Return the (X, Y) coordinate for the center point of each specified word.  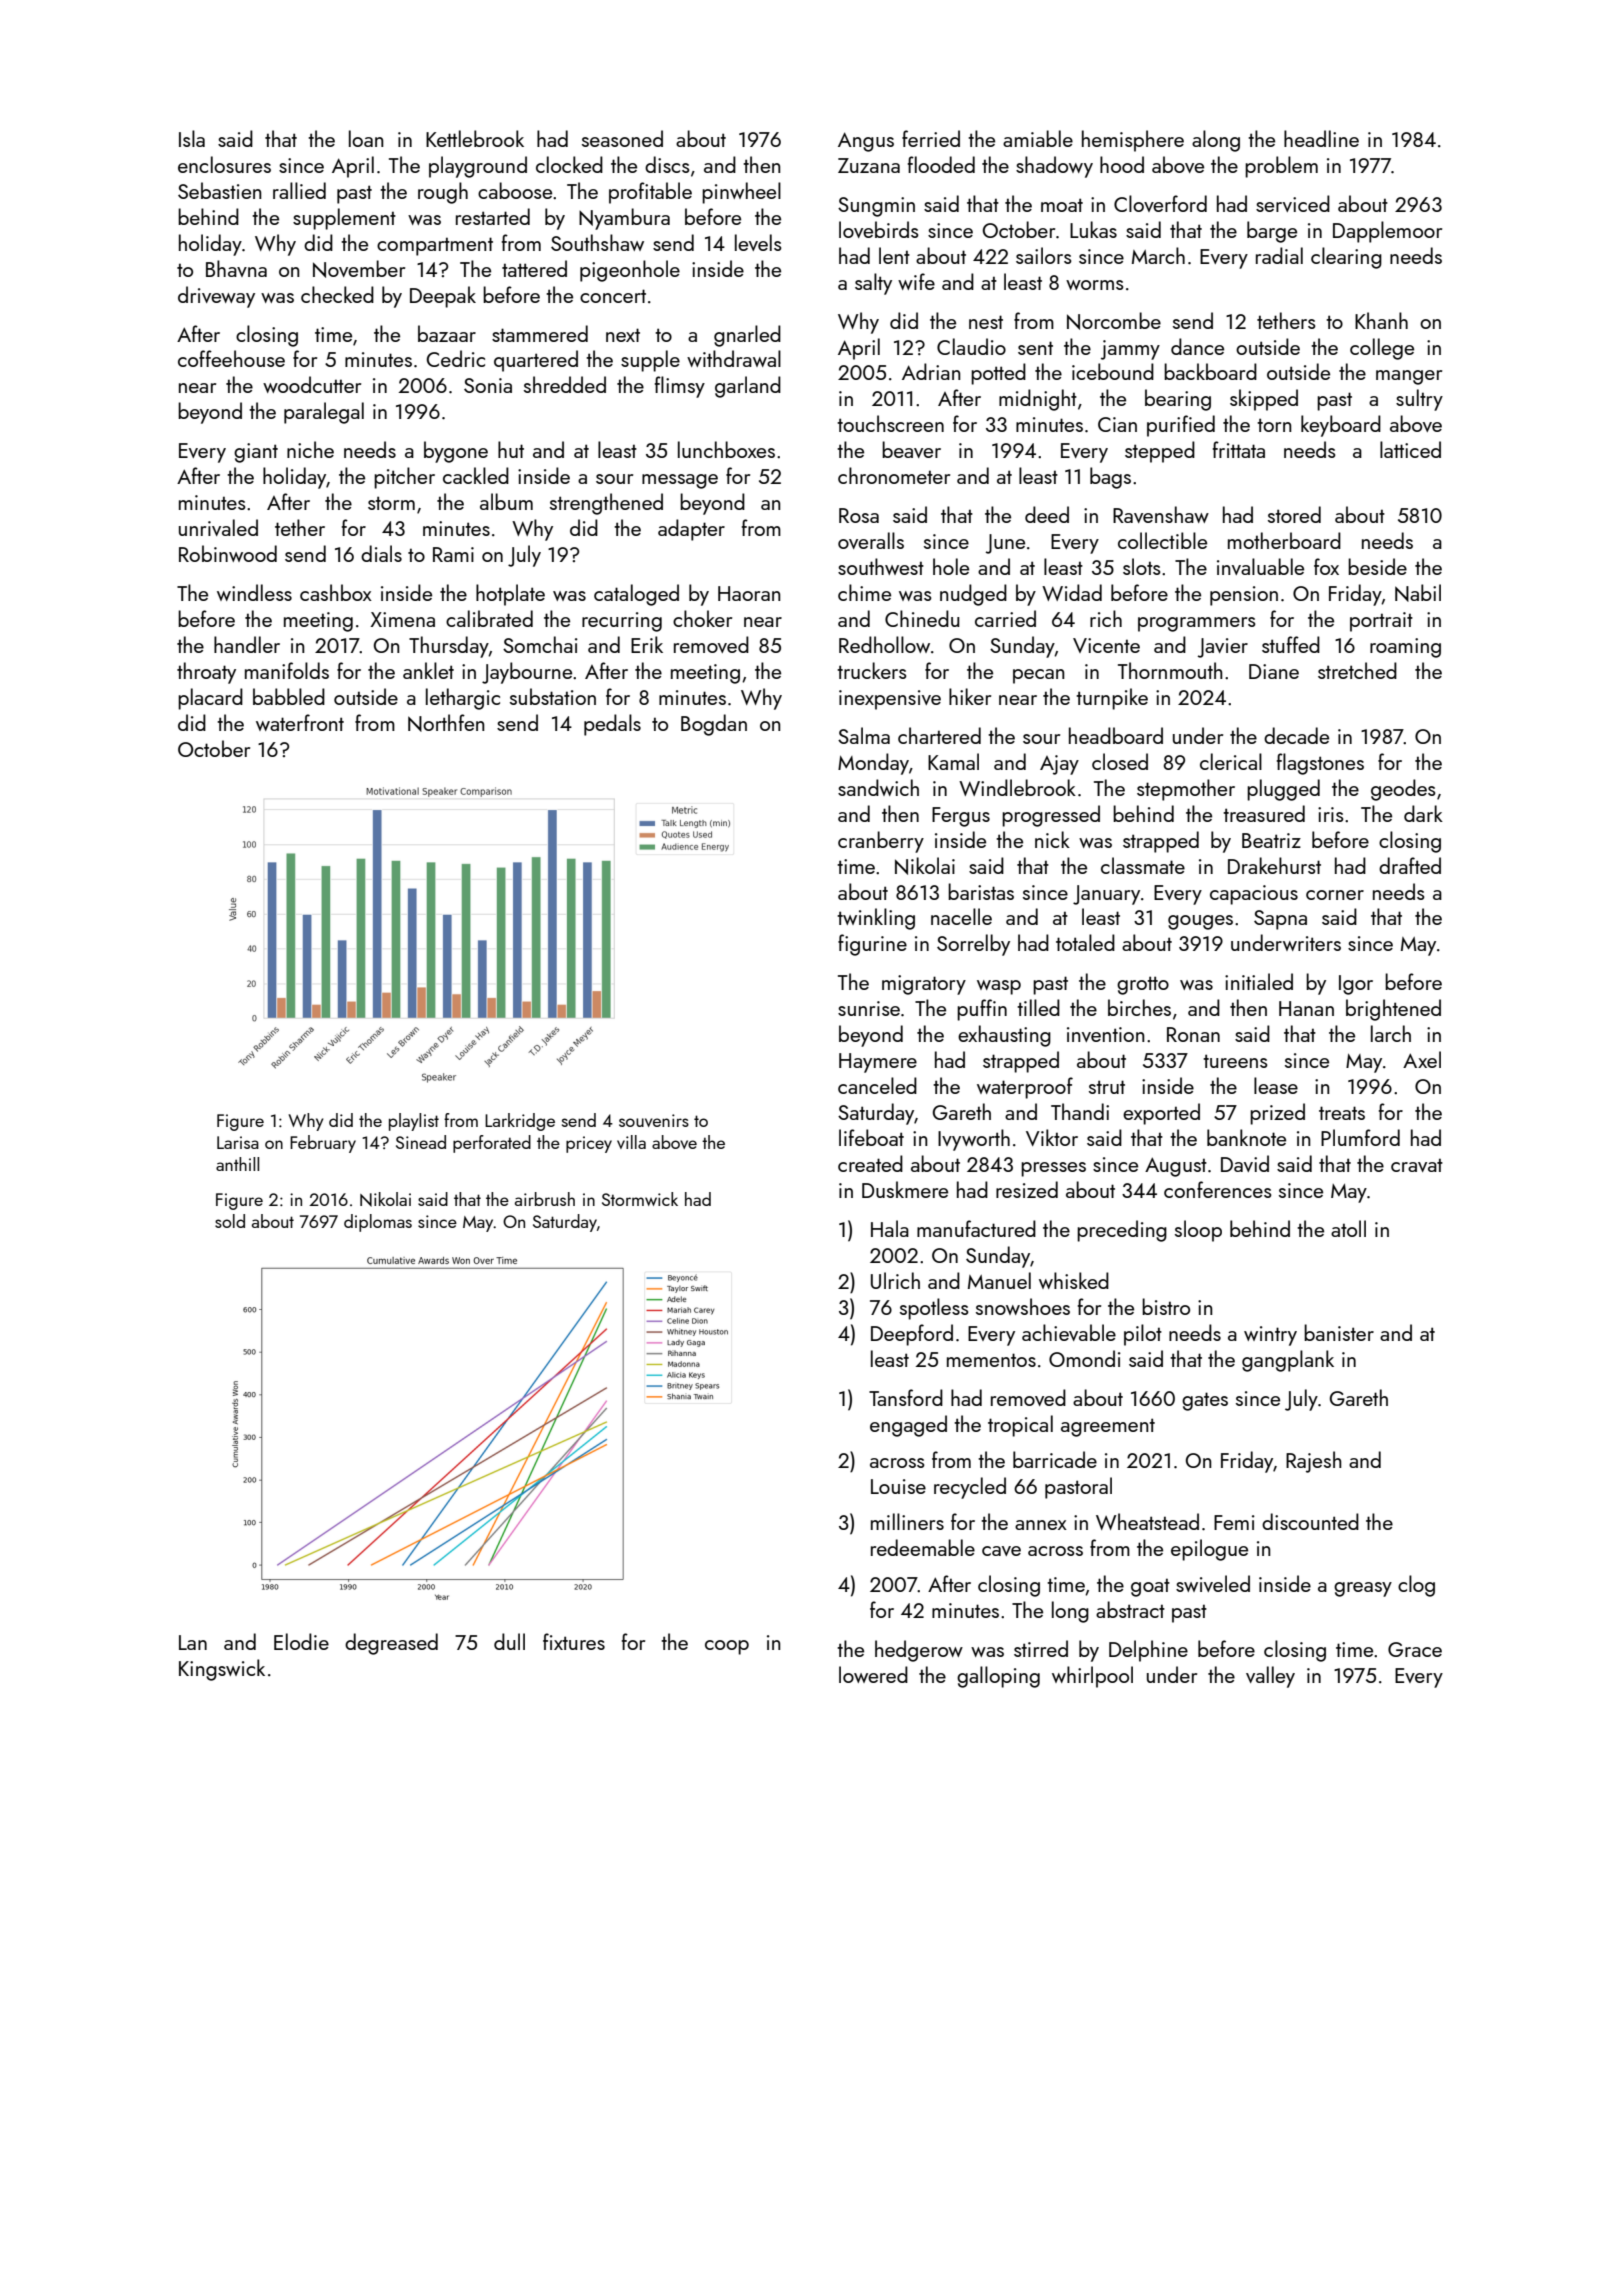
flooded (941, 164)
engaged (908, 1426)
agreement (1108, 1427)
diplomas (378, 1223)
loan (366, 138)
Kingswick (222, 1670)
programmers (1197, 624)
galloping (998, 1677)
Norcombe (1114, 321)
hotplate (510, 595)
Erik (647, 644)
